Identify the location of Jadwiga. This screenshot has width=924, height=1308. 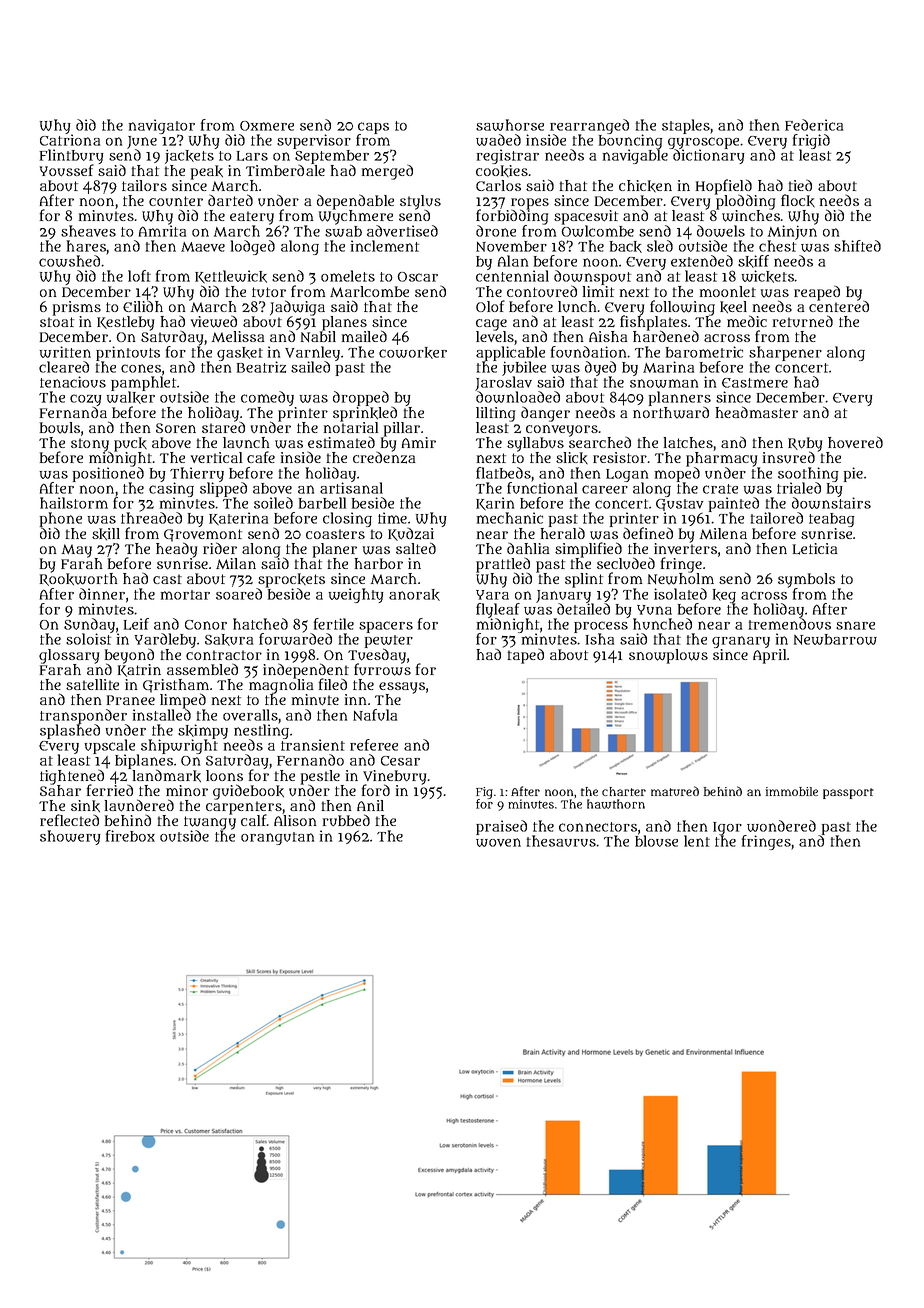
(297, 308).
